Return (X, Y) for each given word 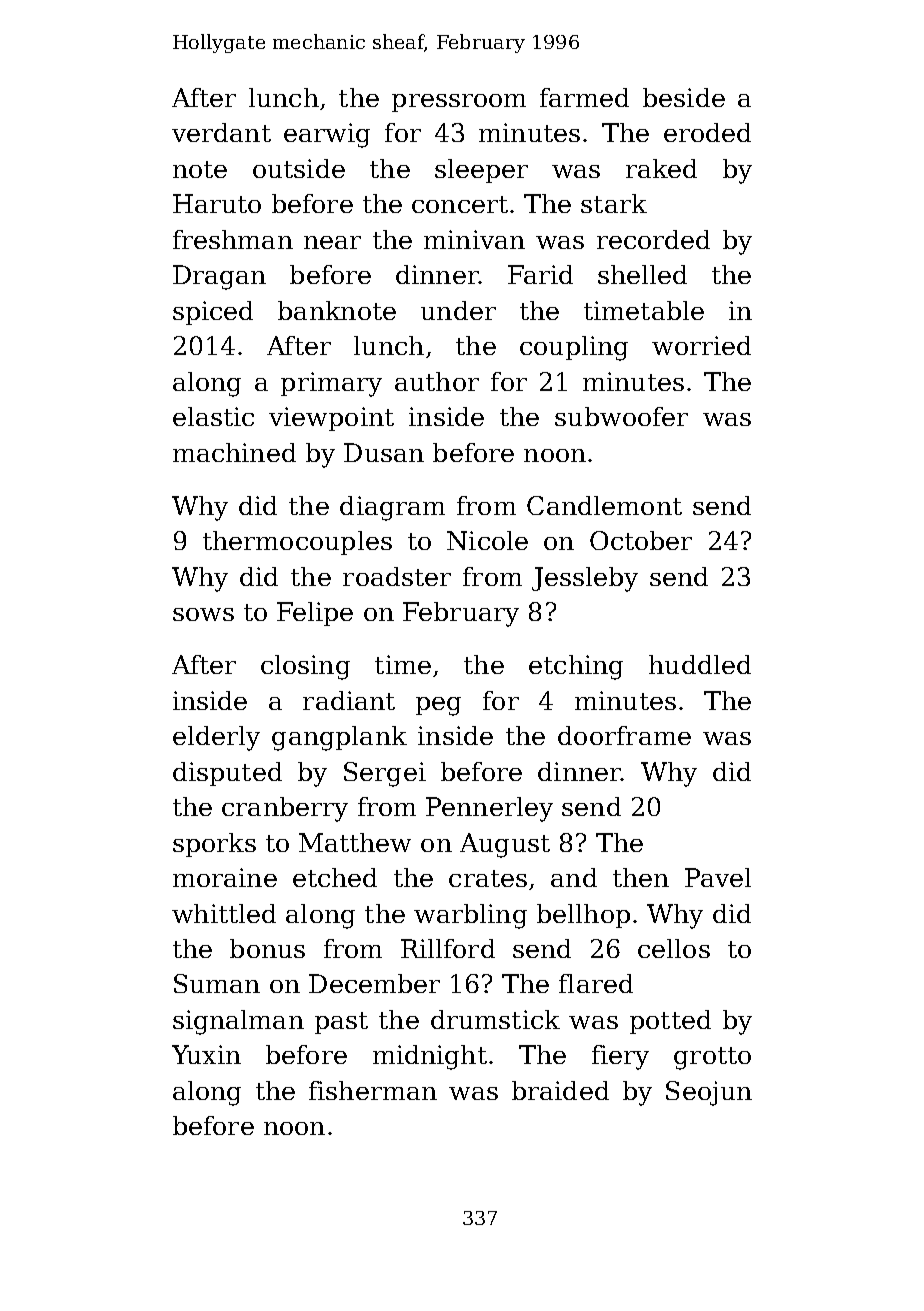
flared (596, 983)
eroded (707, 132)
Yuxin (206, 1054)
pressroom (459, 103)
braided (560, 1090)
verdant (221, 132)
